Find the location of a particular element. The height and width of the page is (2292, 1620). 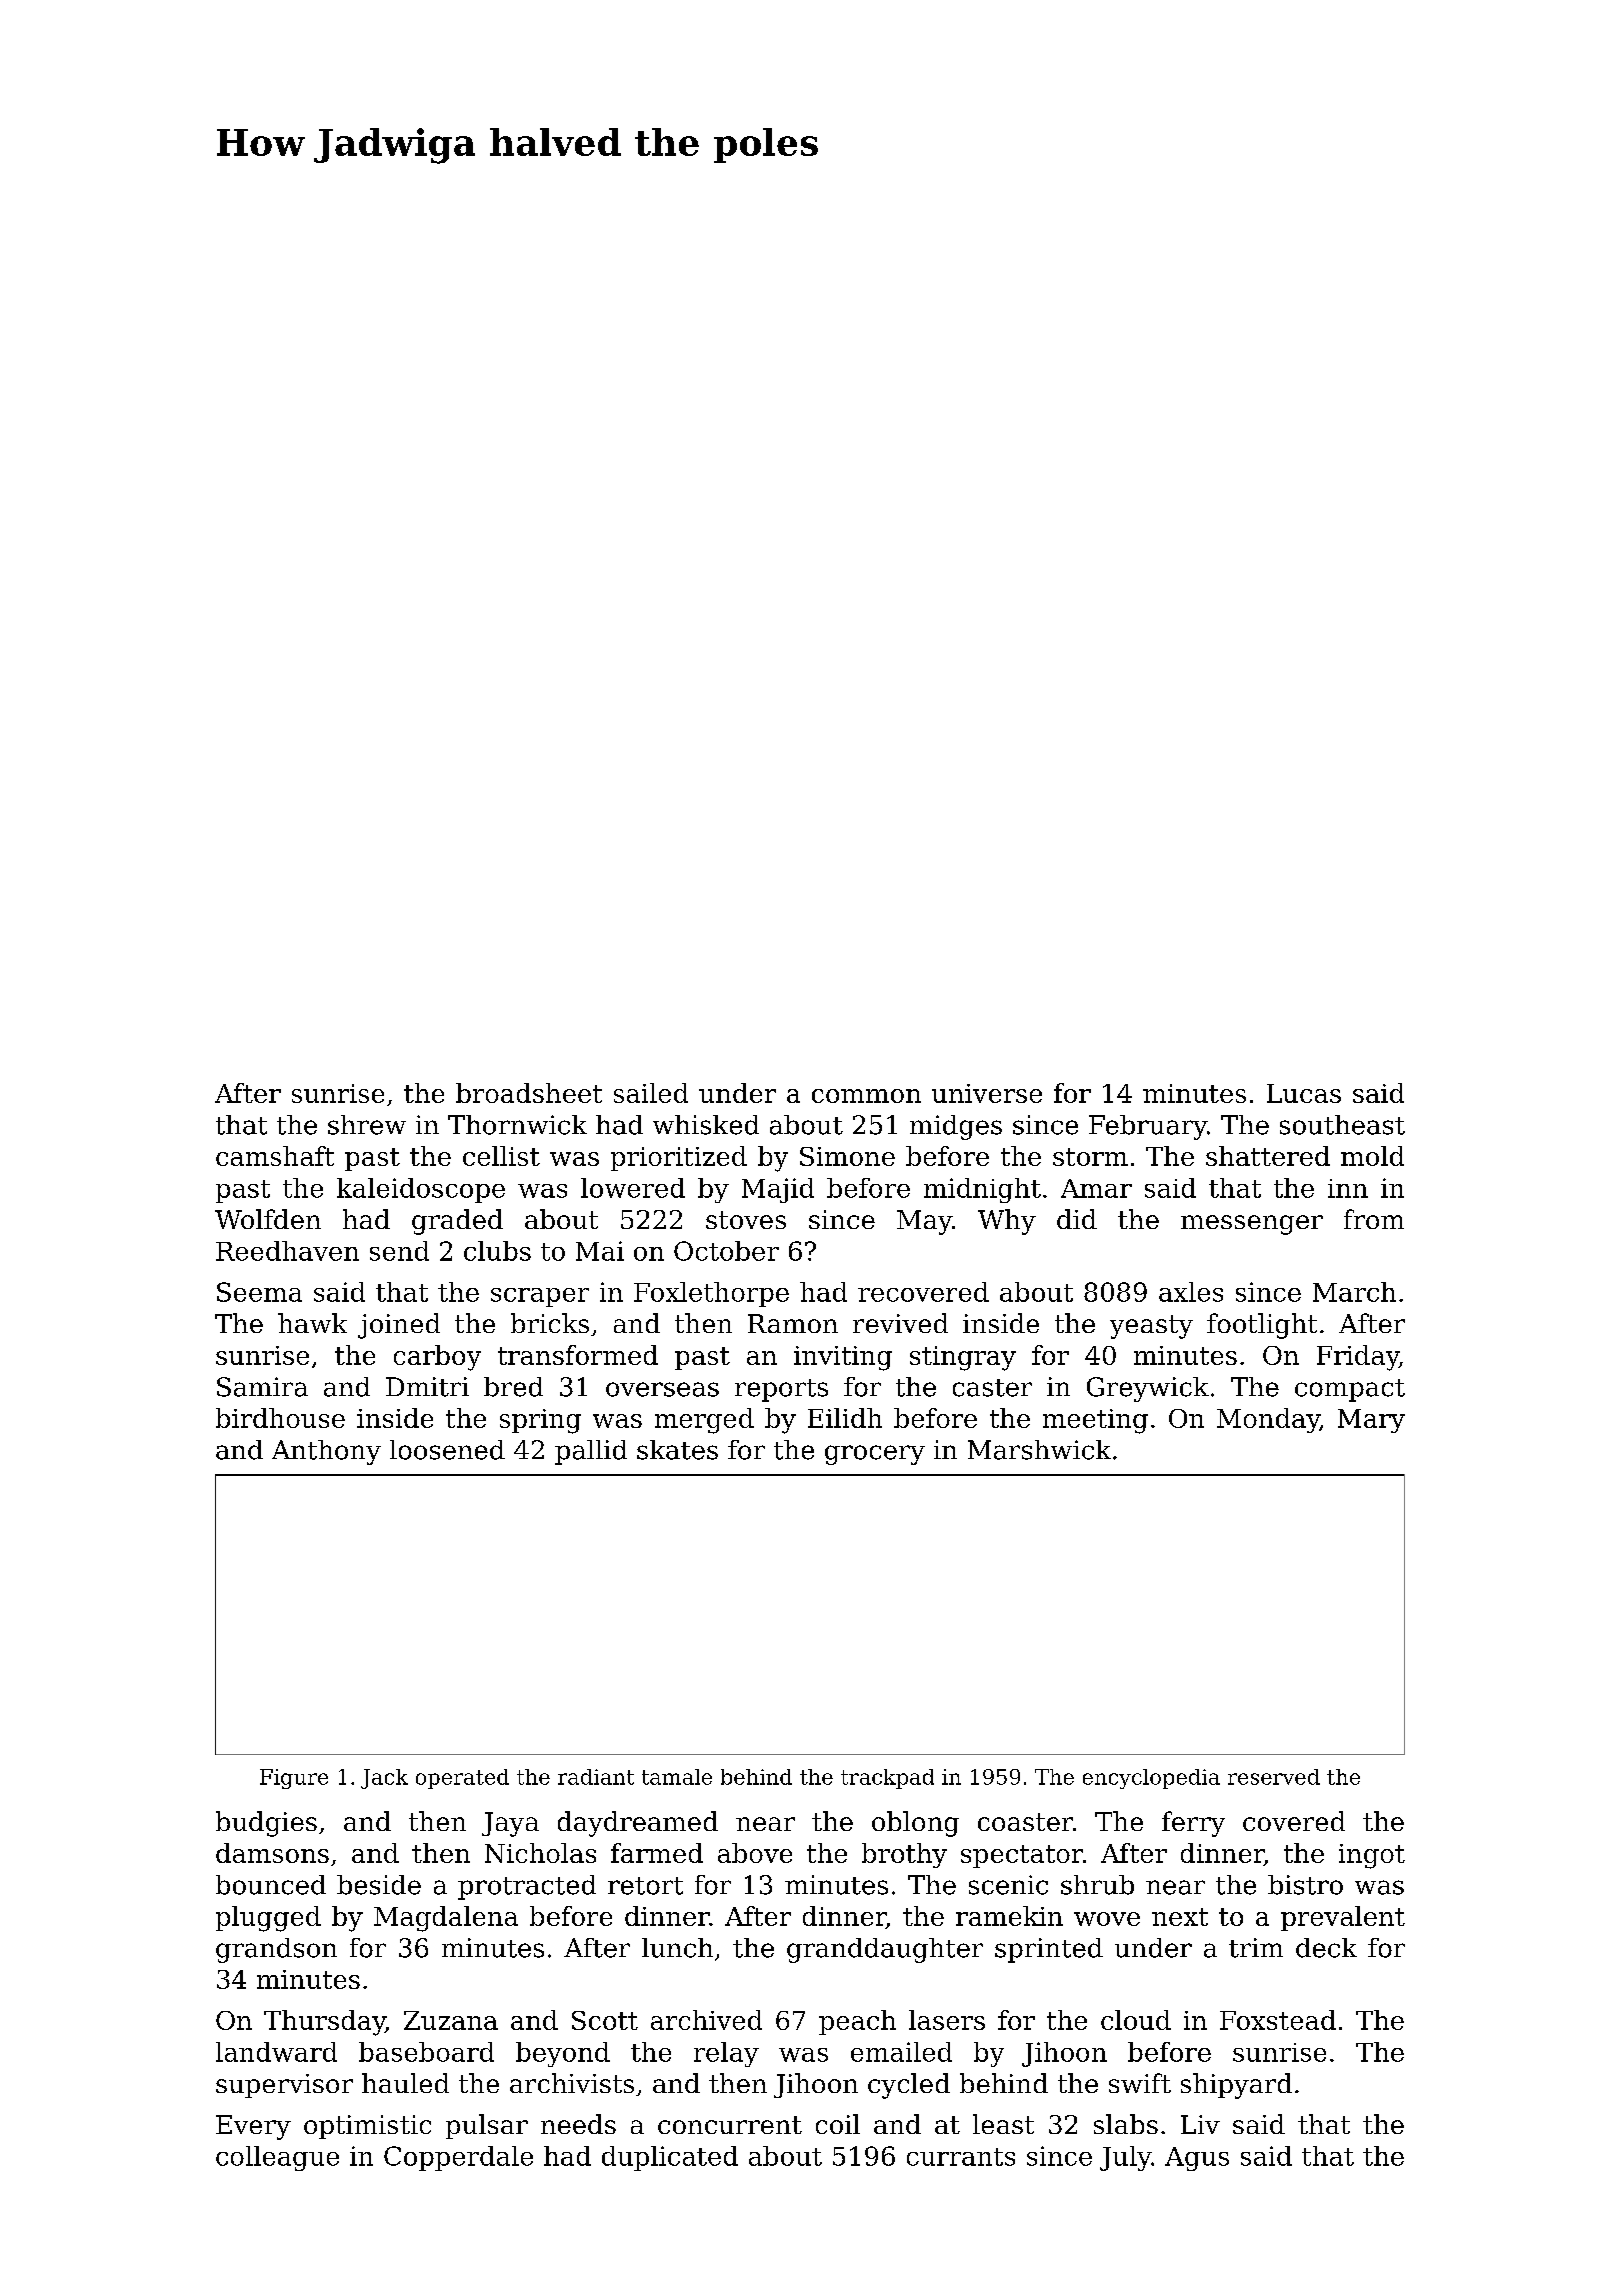

cloud is located at coordinates (1136, 2020).
